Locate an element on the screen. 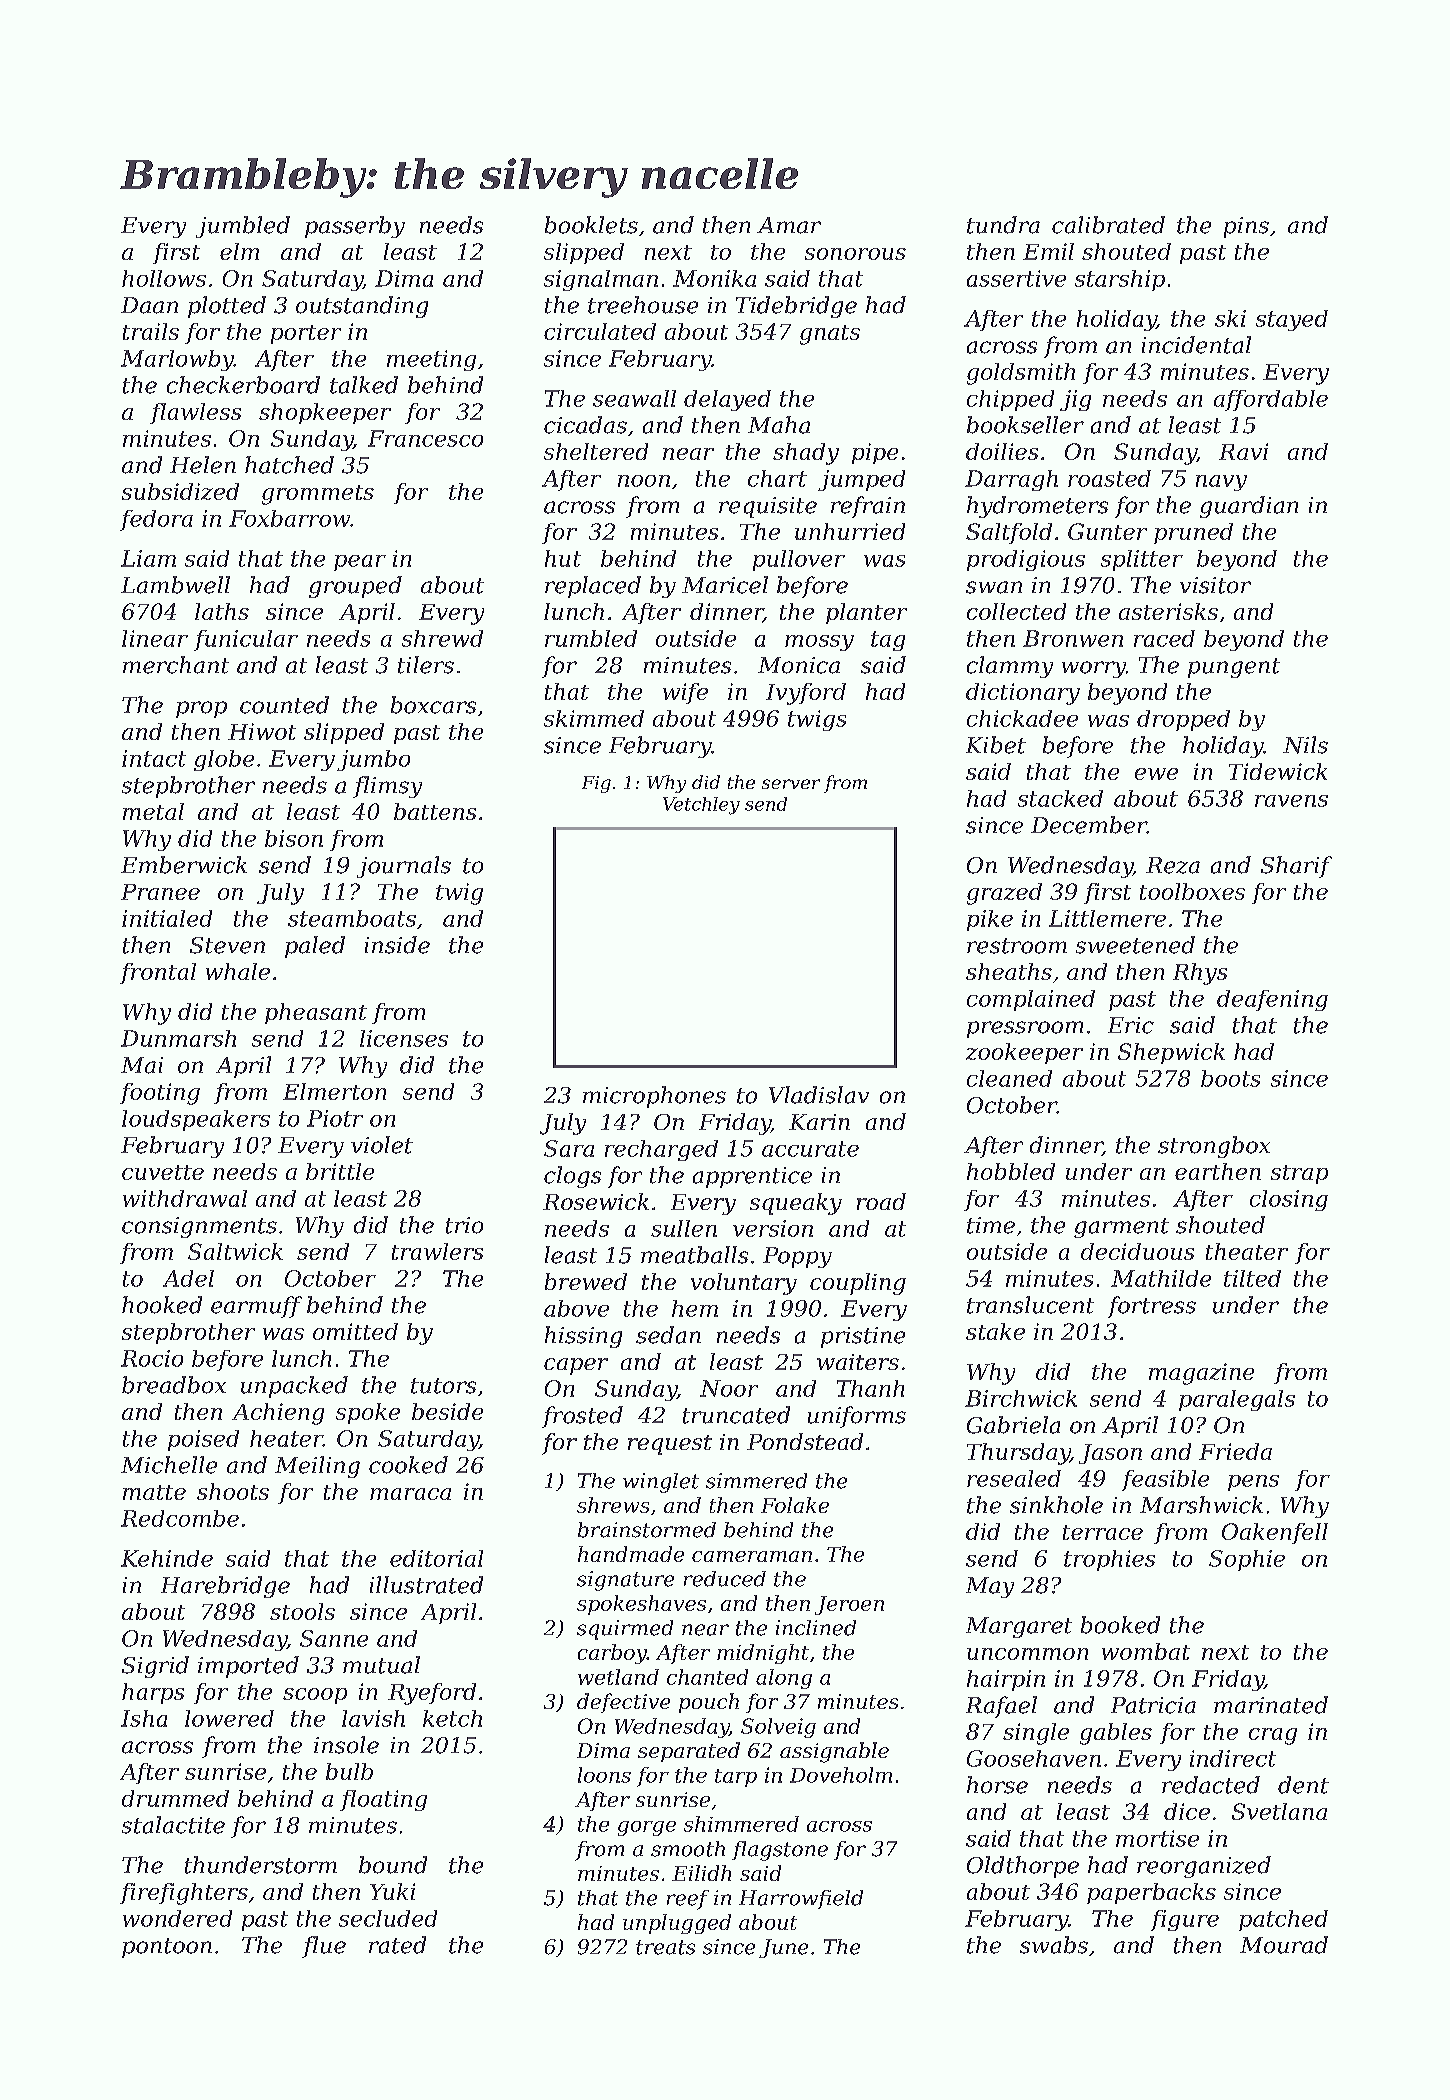  flue is located at coordinates (324, 1947).
